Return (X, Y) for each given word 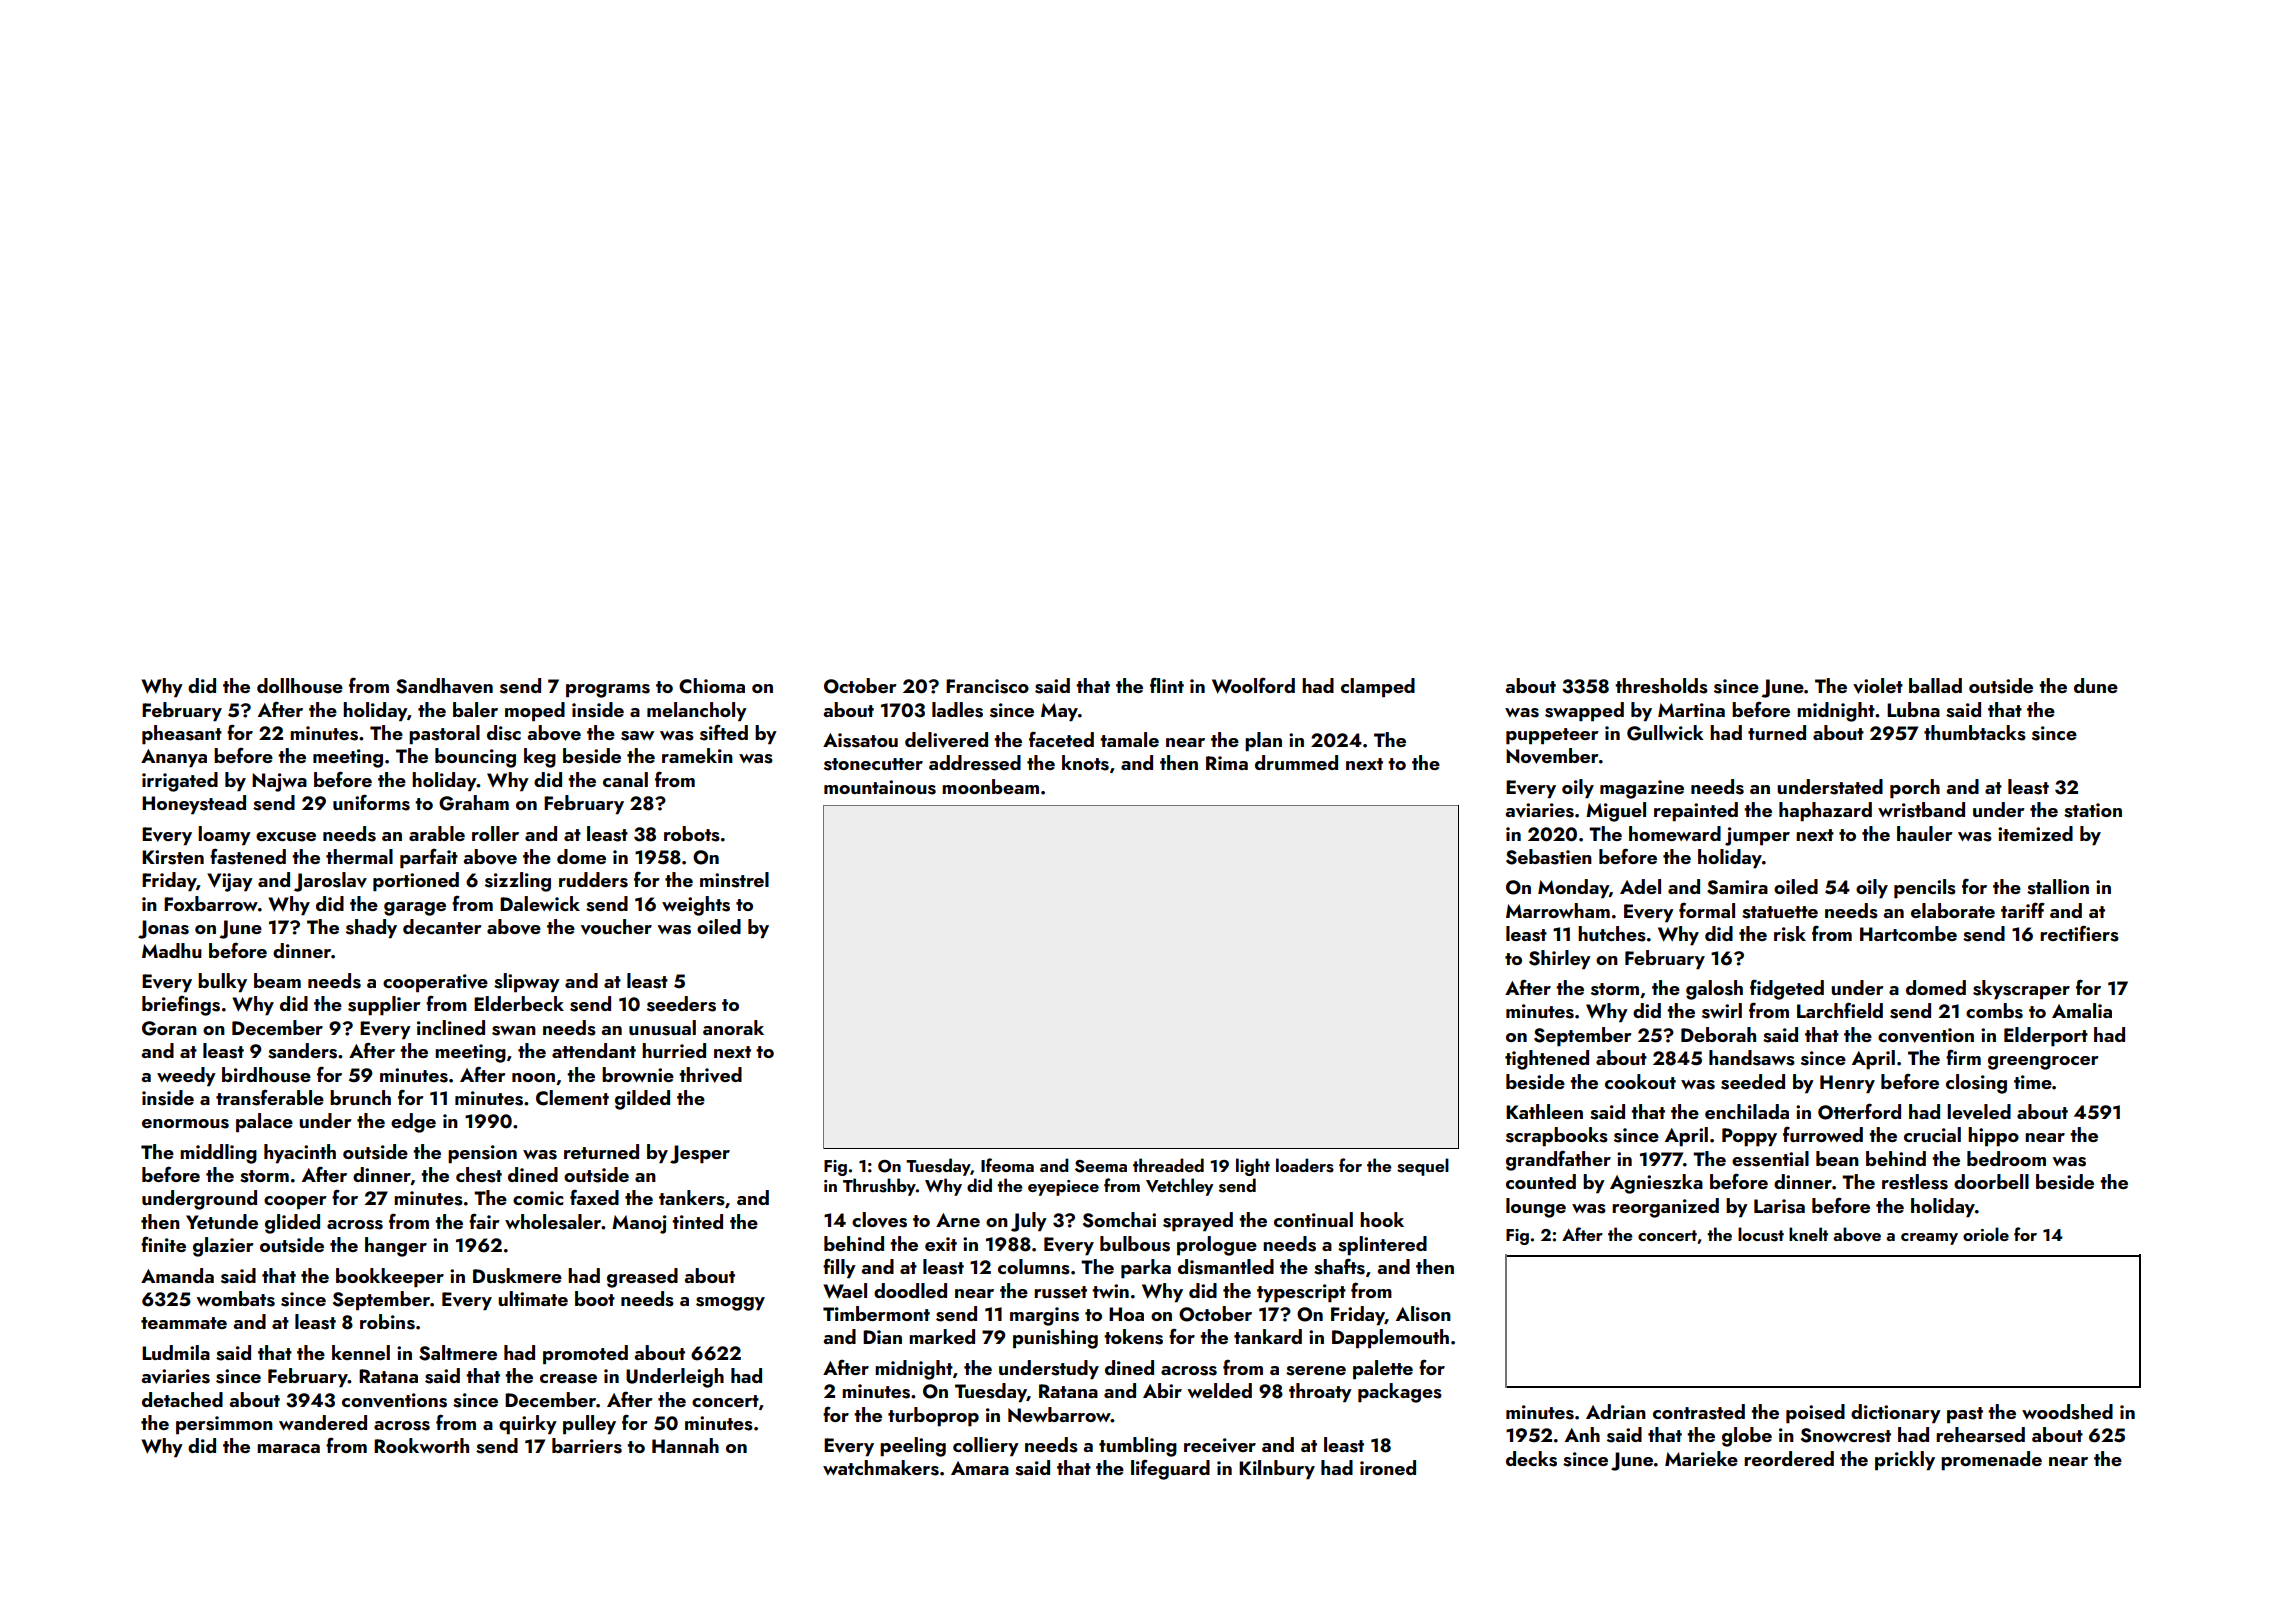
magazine (1642, 789)
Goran (169, 1028)
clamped (1378, 687)
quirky (528, 1424)
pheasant (182, 734)
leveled (1979, 1112)
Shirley (1560, 959)
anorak (733, 1027)
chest (479, 1175)
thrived (710, 1075)
